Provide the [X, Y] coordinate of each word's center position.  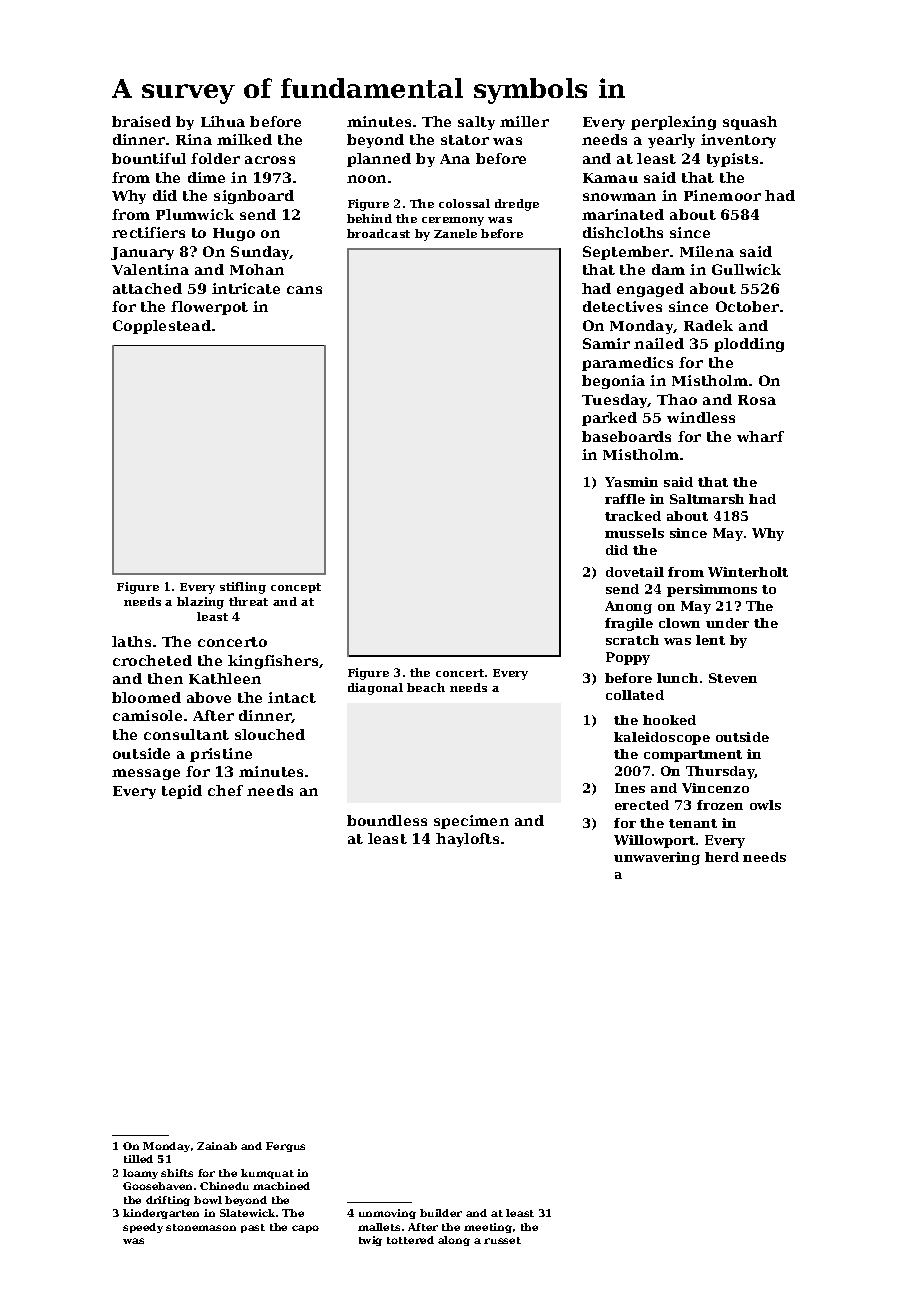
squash [750, 123]
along [454, 1241]
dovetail [635, 572]
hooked [669, 720]
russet [502, 1240]
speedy [143, 1228]
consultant [186, 734]
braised [141, 121]
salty [476, 123]
